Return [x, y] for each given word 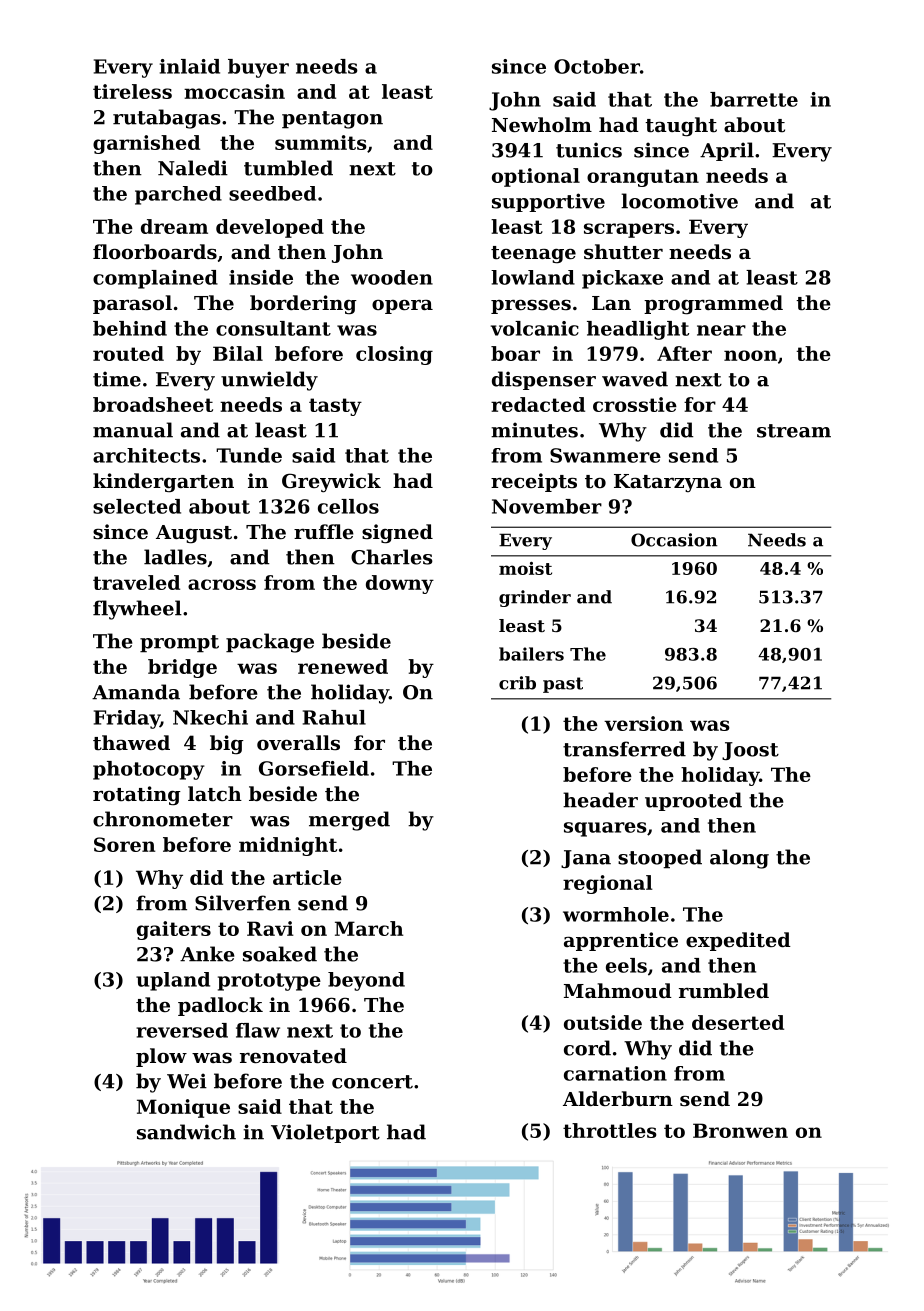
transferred [624, 749]
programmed [713, 305]
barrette [754, 99]
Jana [586, 859]
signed [397, 534]
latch [215, 794]
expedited [738, 941]
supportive [548, 202]
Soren [124, 844]
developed [270, 228]
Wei [187, 1081]
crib [517, 683]
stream [794, 431]
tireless [132, 91]
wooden [392, 277]
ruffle [324, 531]
